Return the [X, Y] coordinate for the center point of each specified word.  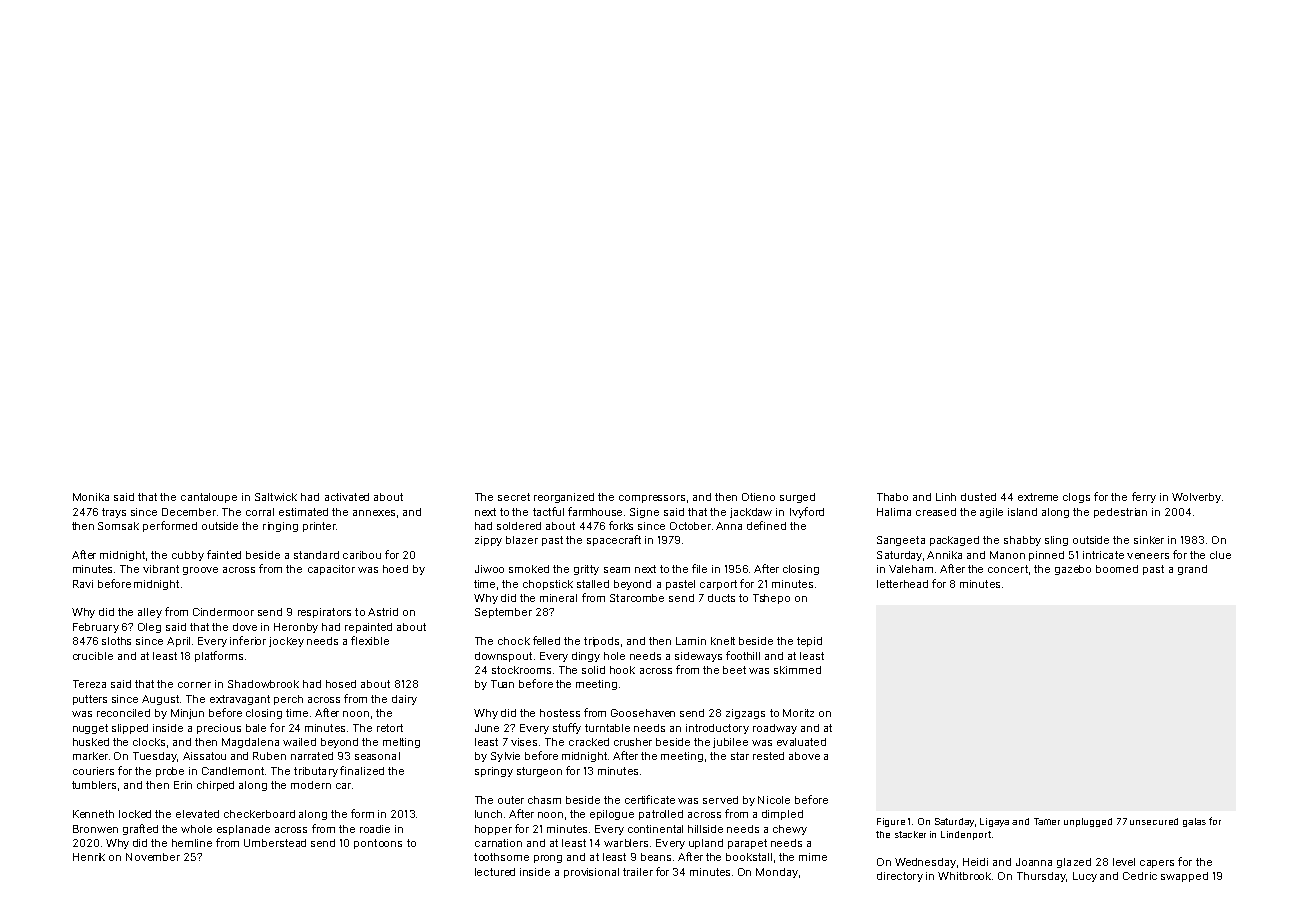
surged [797, 498]
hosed [341, 684]
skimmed [797, 670]
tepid [809, 642]
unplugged [1088, 822]
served [720, 800]
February [96, 628]
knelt [723, 641]
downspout [503, 657]
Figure [891, 822]
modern [311, 785]
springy [494, 772]
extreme [1038, 497]
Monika [91, 497]
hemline [192, 843]
